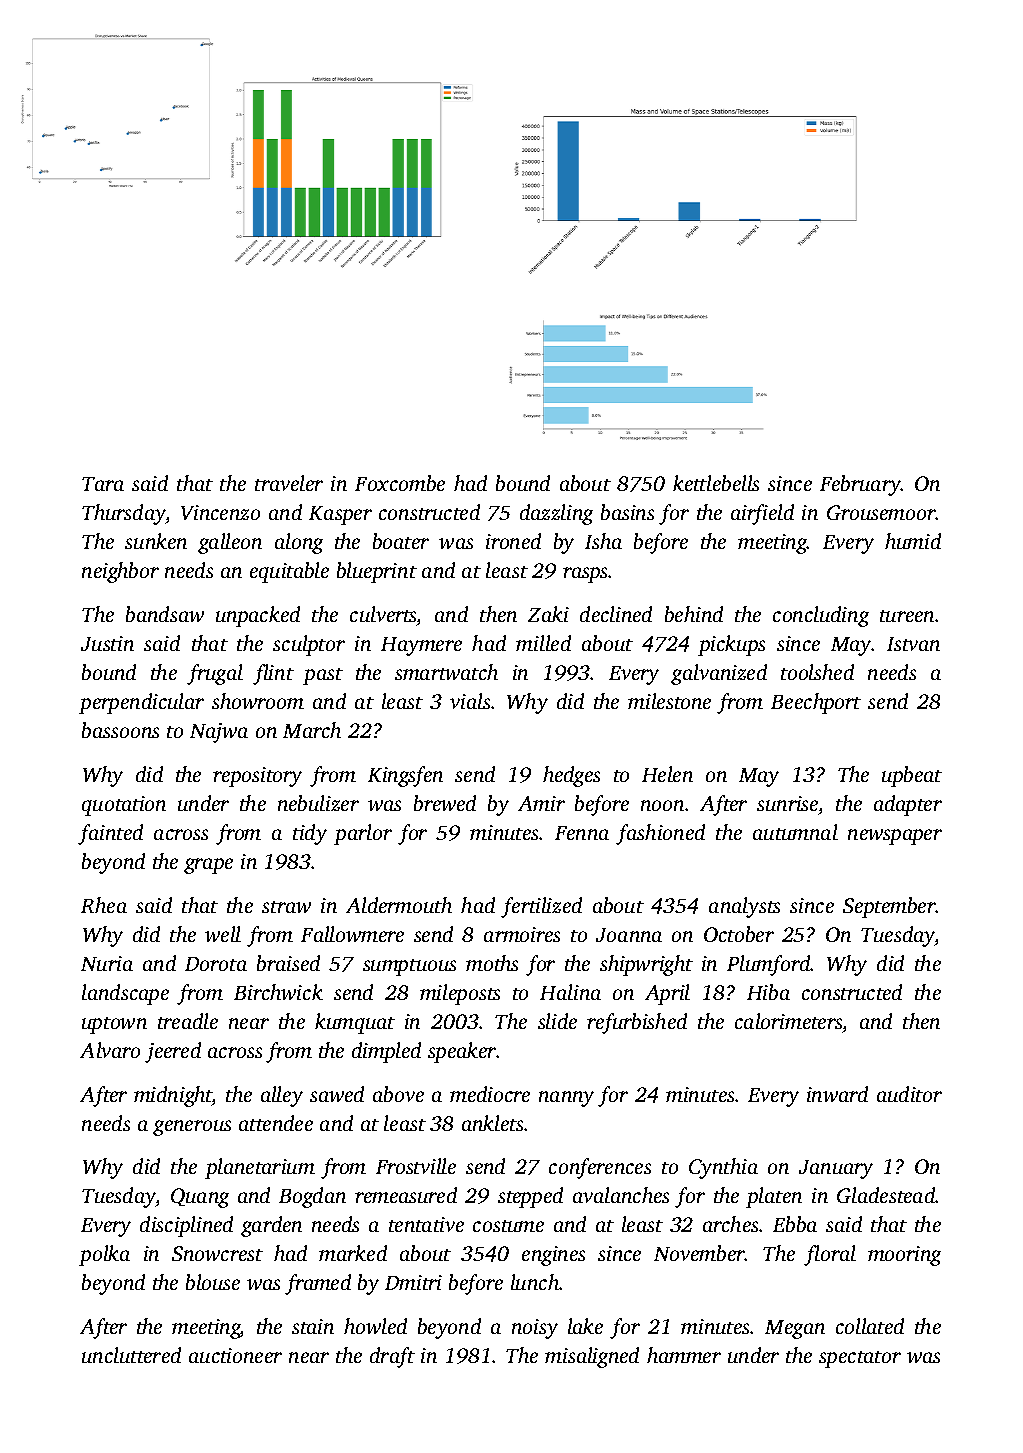  I want to click on Helen, so click(667, 774).
